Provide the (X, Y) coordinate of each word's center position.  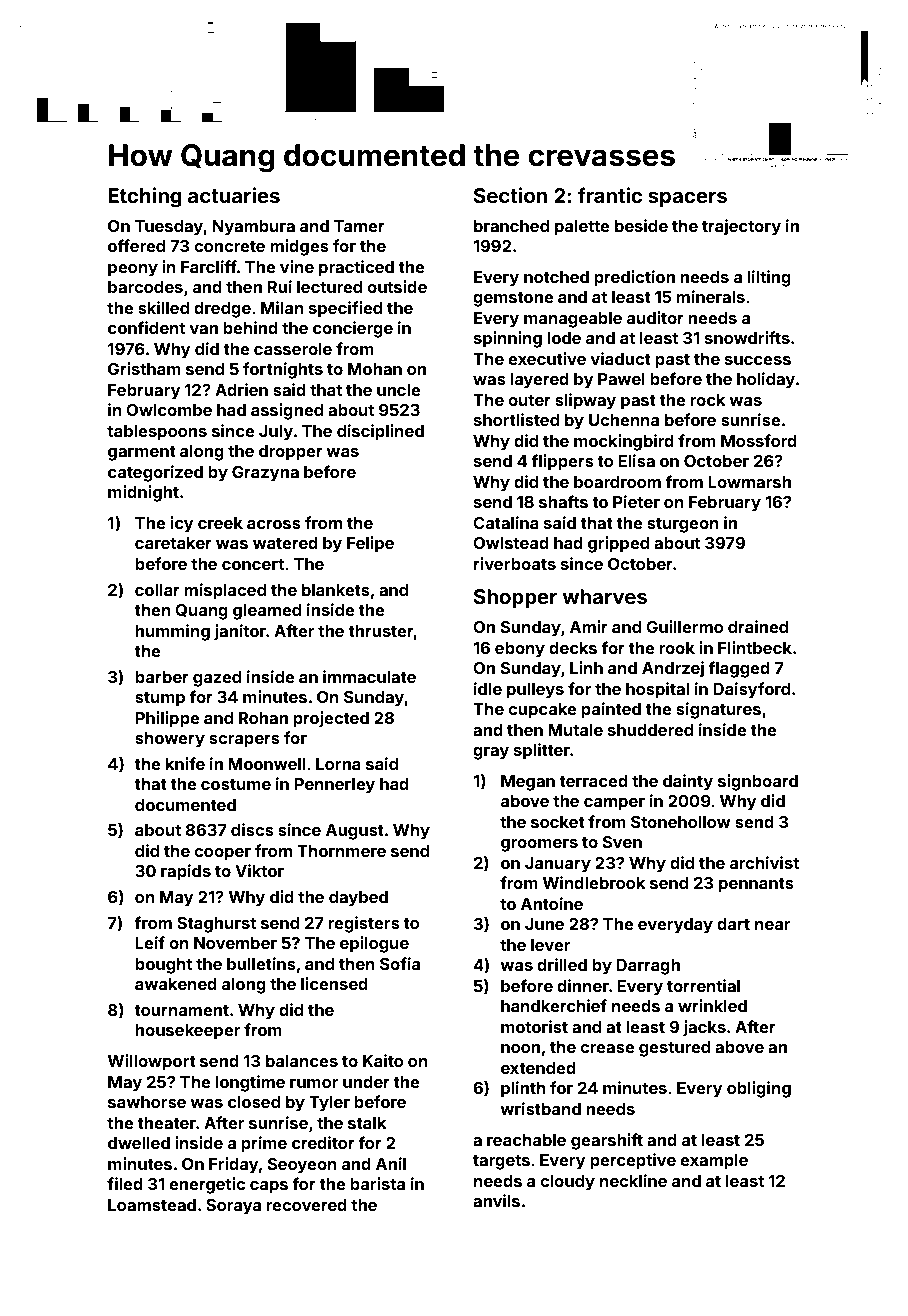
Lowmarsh (749, 482)
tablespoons (157, 433)
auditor (655, 317)
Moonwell (266, 764)
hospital (657, 690)
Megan (528, 783)
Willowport (152, 1062)
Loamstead (152, 1205)
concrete (229, 246)
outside (397, 286)
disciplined (380, 432)
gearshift (607, 1141)
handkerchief (554, 1005)
